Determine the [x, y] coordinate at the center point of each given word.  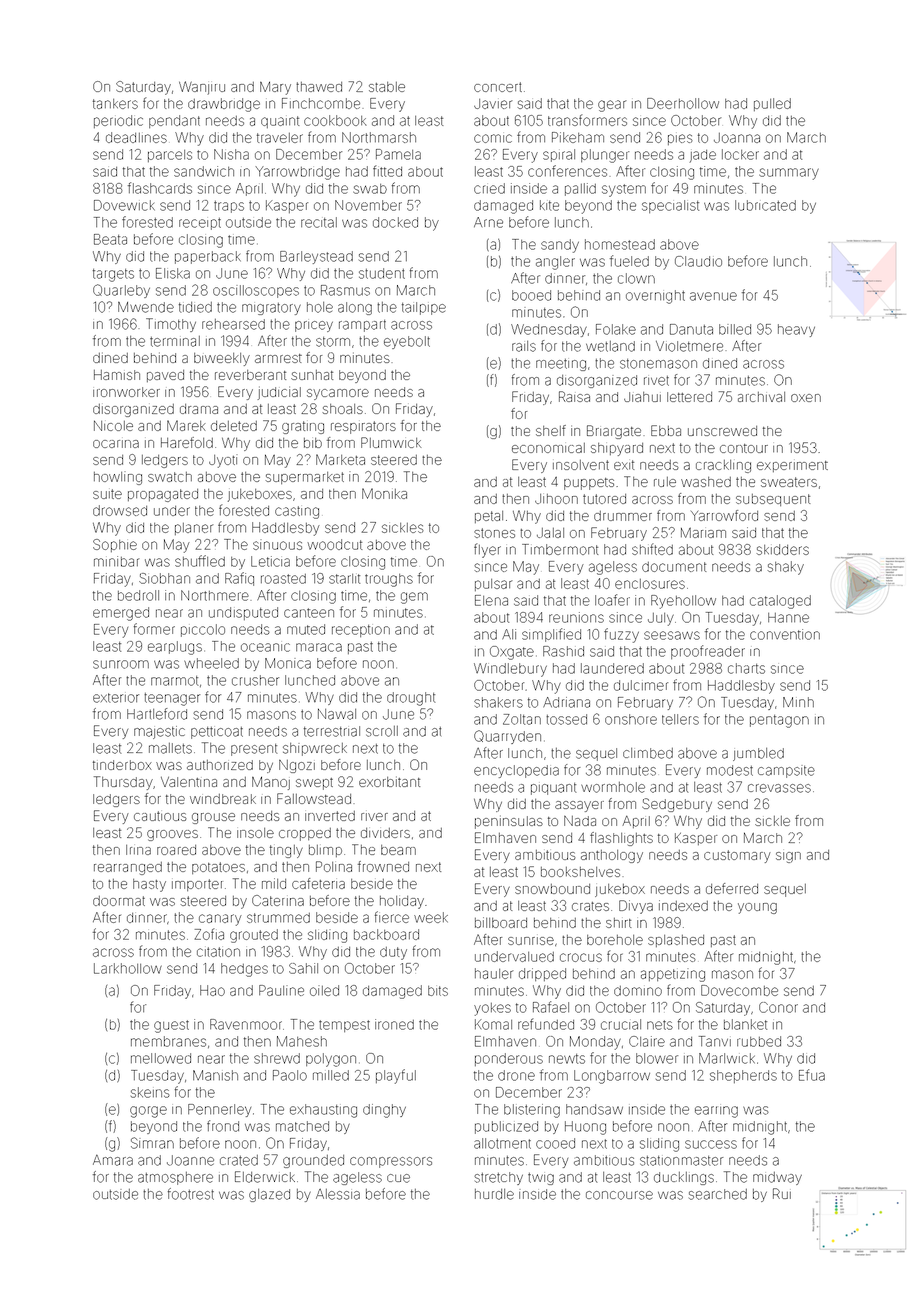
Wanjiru [202, 88]
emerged [121, 614]
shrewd [277, 1058]
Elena [491, 600]
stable [387, 87]
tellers [680, 719]
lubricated [765, 205]
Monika [384, 493]
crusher [255, 680]
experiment [792, 466]
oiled [324, 990]
